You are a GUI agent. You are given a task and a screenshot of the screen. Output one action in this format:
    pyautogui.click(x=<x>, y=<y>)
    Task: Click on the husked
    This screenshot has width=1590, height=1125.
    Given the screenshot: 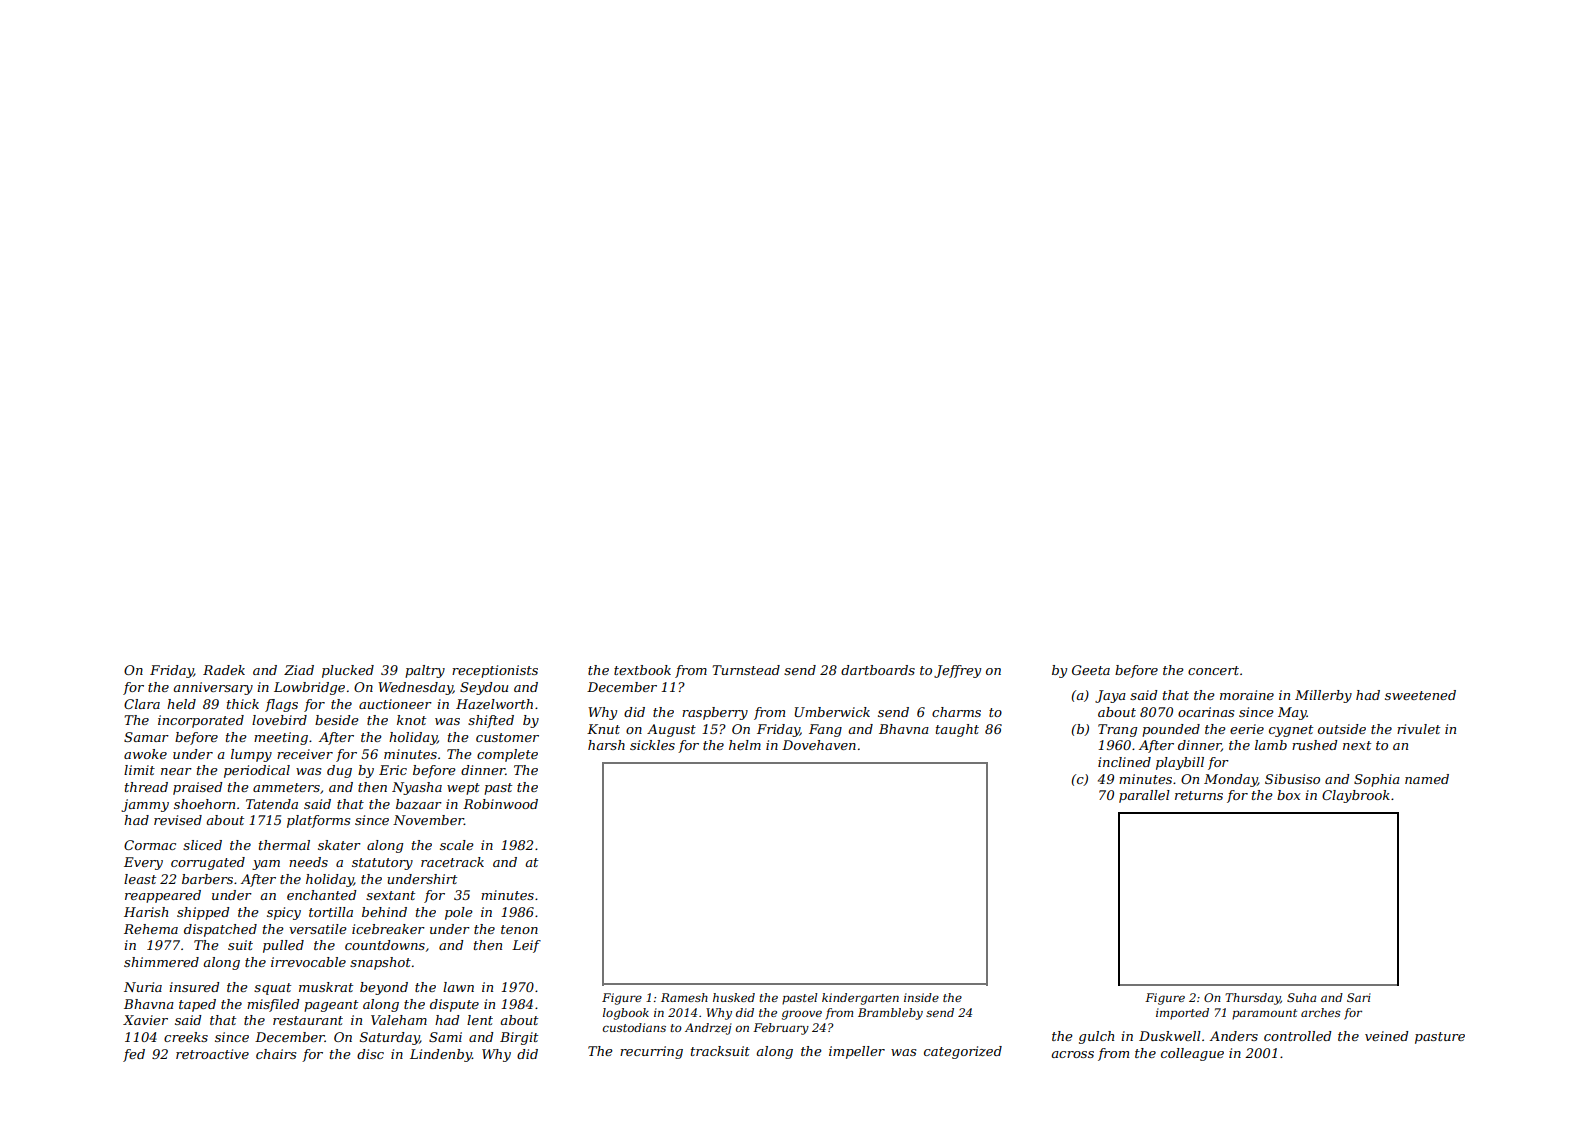 What is the action you would take?
    pyautogui.click(x=734, y=997)
